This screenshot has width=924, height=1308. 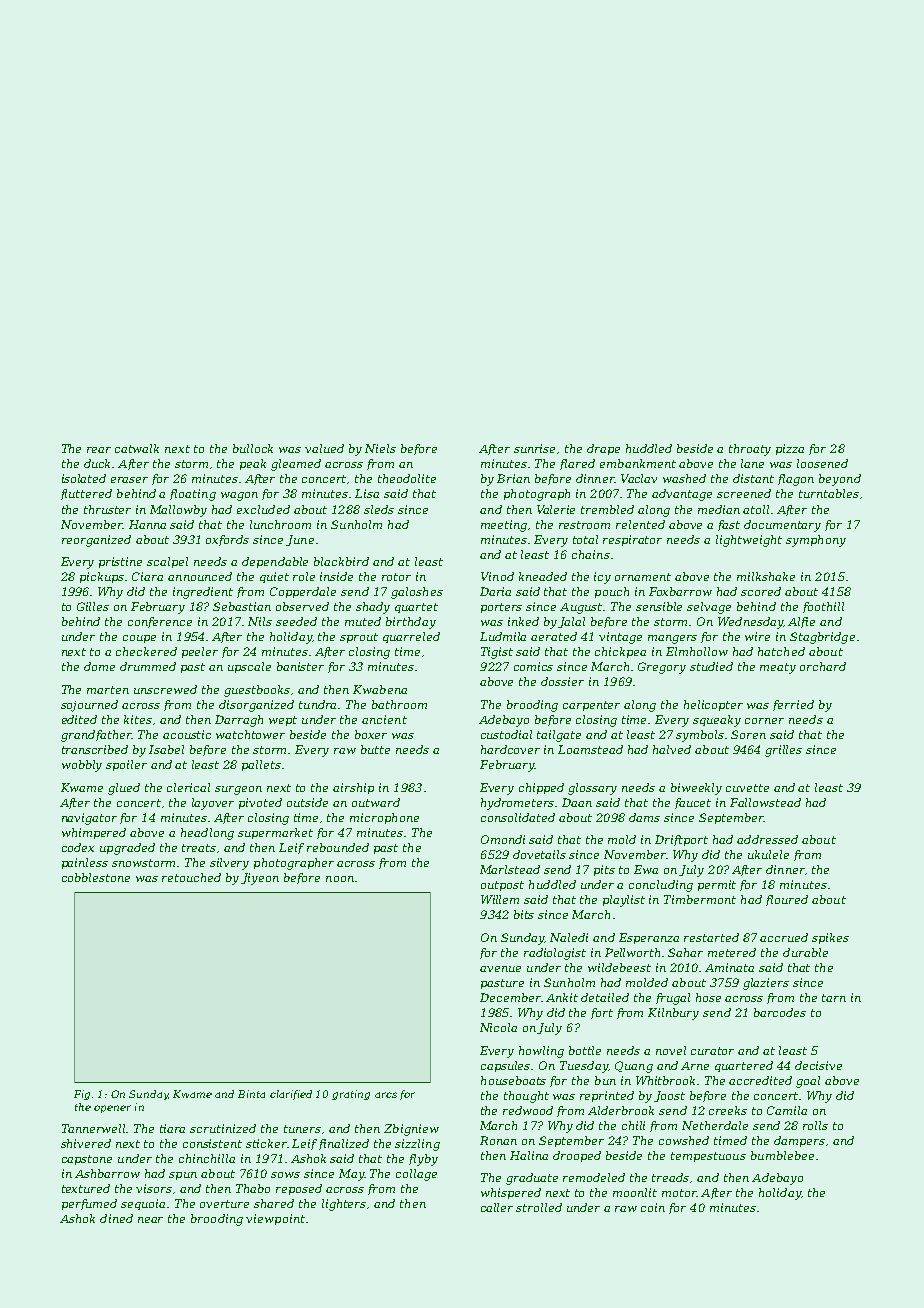 What do you see at coordinates (790, 449) in the screenshot?
I see `pizza` at bounding box center [790, 449].
